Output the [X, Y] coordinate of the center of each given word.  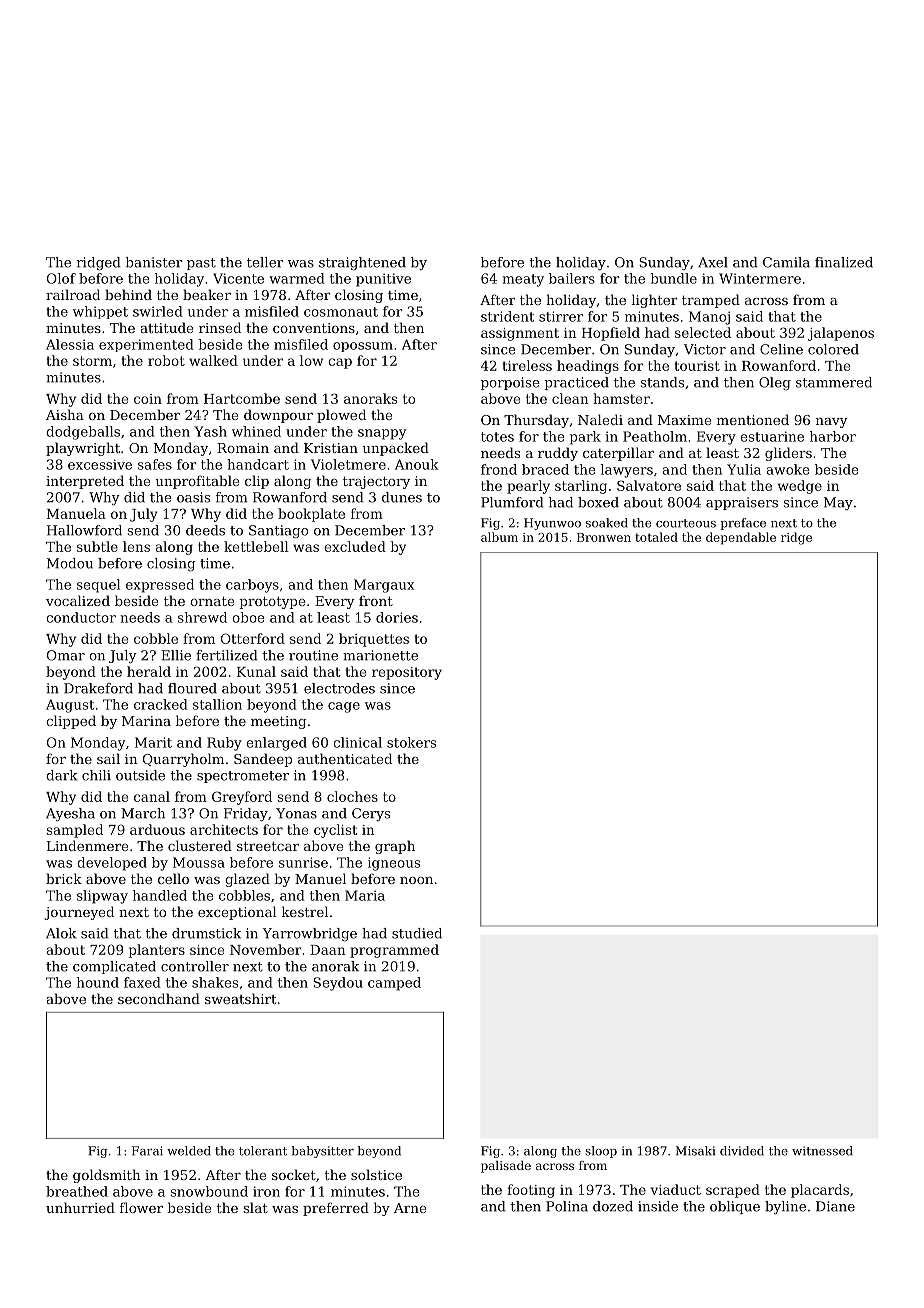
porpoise [510, 383]
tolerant [263, 1151]
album [499, 537]
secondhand [159, 998]
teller [265, 262]
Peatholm [655, 436]
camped [394, 984]
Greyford [242, 798]
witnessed [822, 1151]
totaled [656, 537]
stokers [411, 742]
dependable [741, 538]
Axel [713, 262]
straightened [362, 263]
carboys [252, 586]
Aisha [65, 414]
